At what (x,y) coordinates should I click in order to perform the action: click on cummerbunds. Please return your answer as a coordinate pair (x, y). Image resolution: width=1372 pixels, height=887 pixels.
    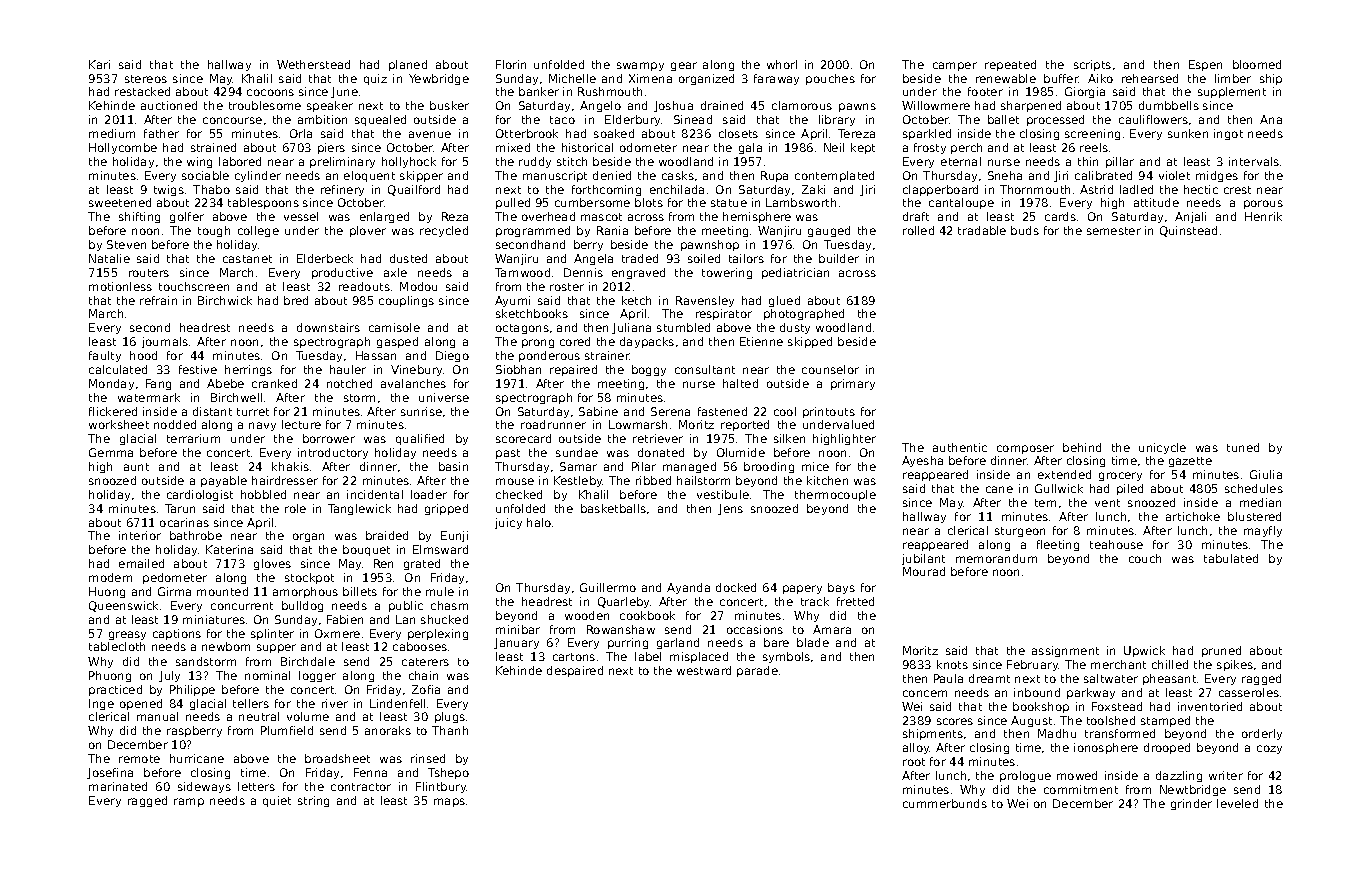
    Looking at the image, I should click on (945, 803).
